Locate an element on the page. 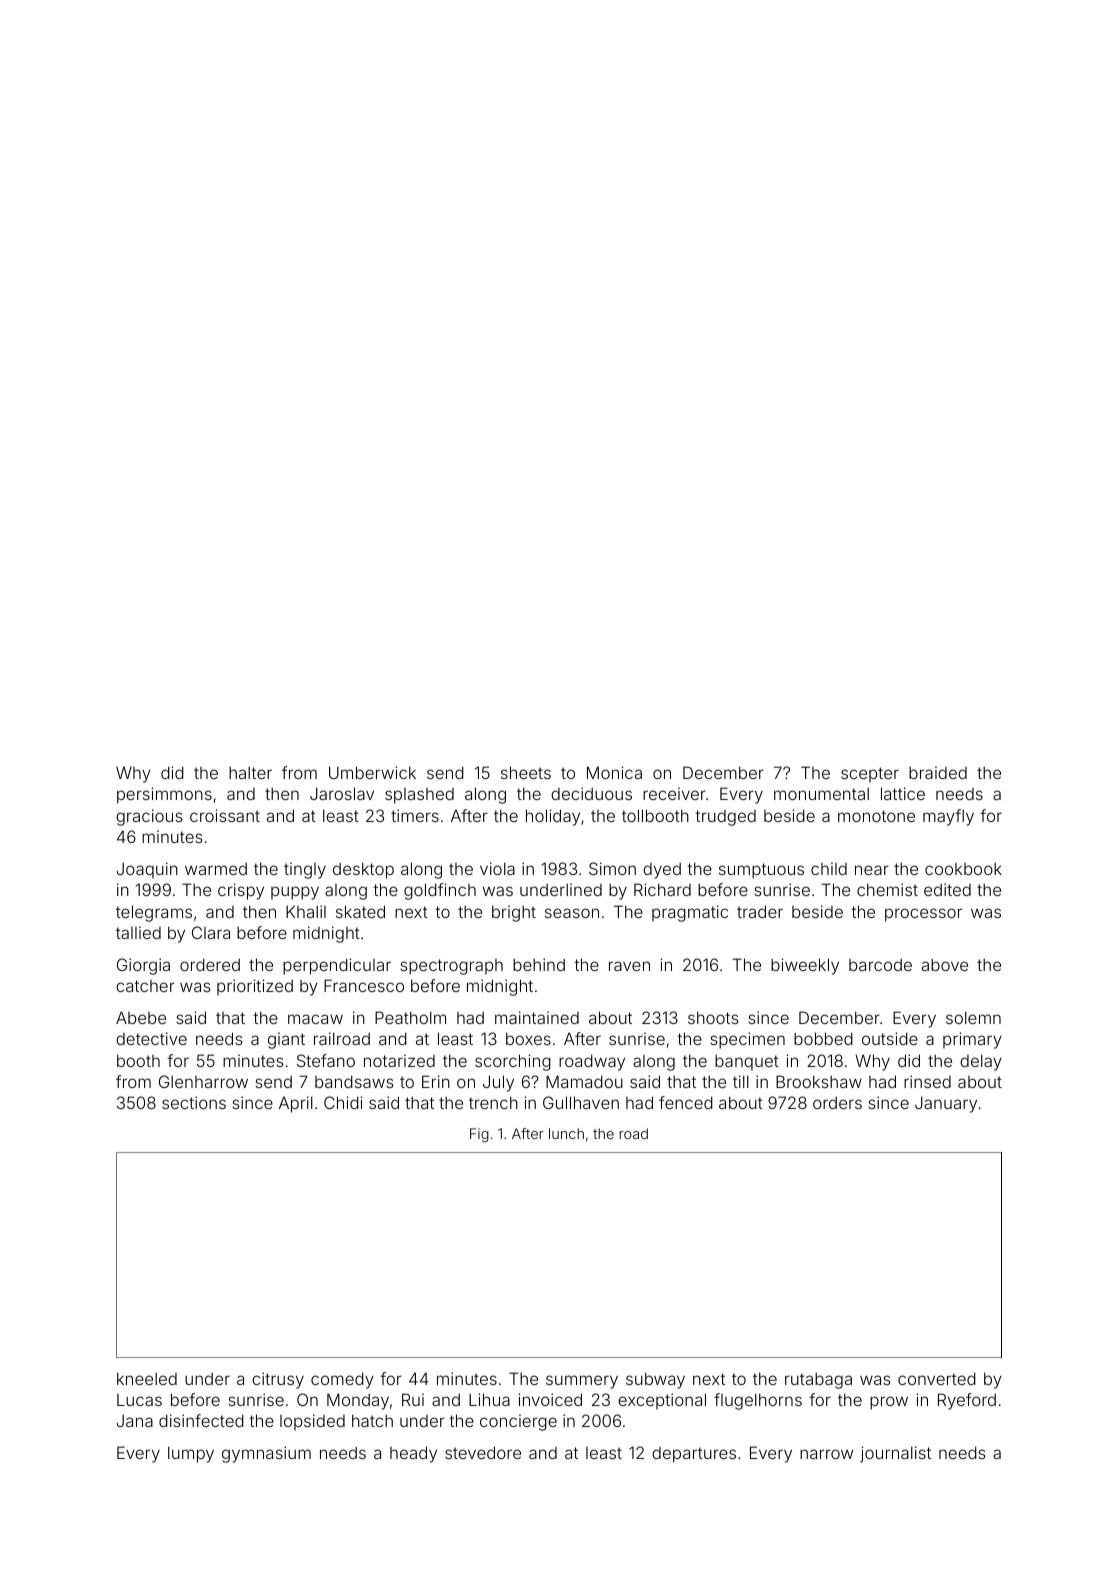  desktop is located at coordinates (363, 870).
